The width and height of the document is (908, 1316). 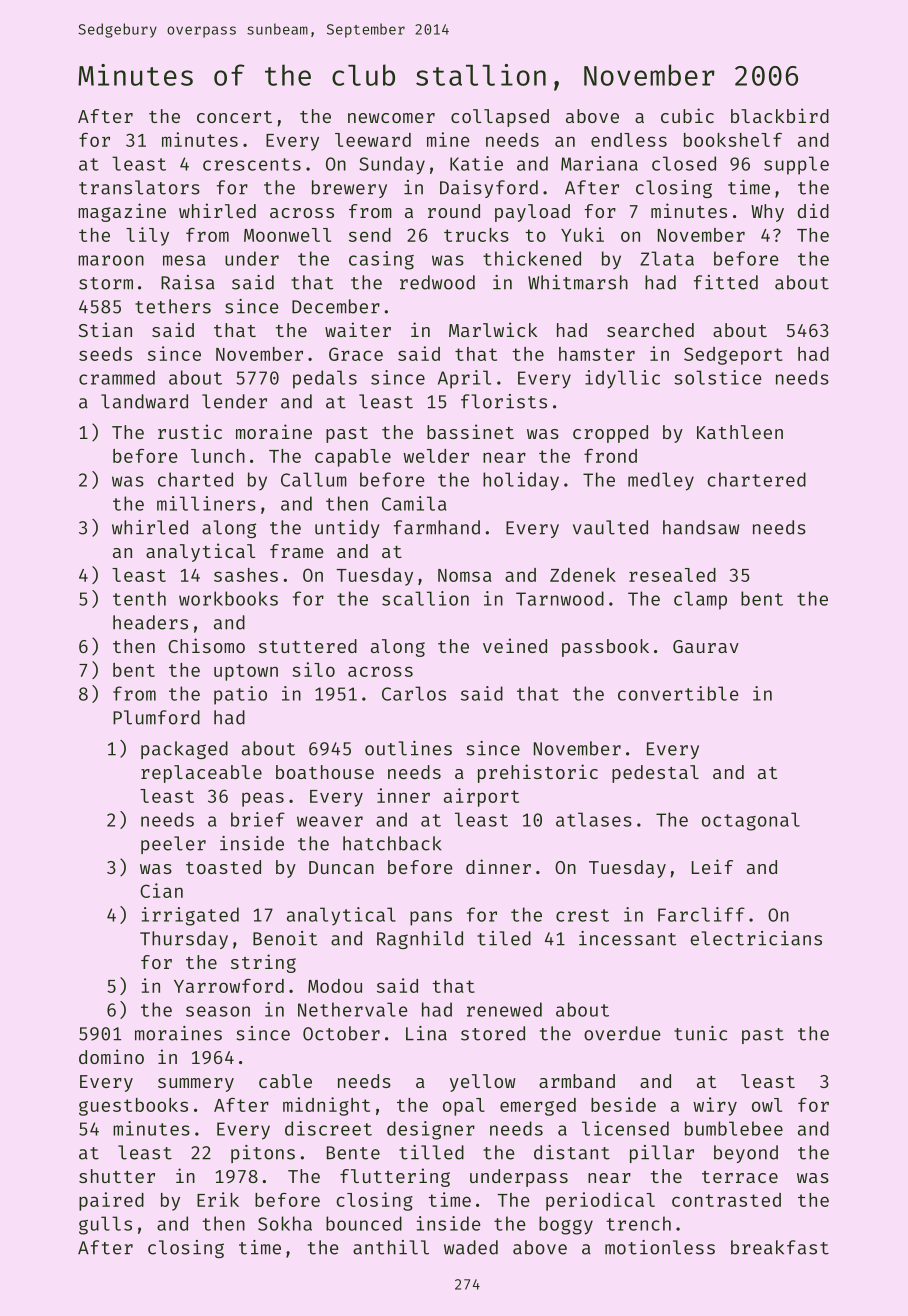 What do you see at coordinates (780, 115) in the document?
I see `blackbird` at bounding box center [780, 115].
